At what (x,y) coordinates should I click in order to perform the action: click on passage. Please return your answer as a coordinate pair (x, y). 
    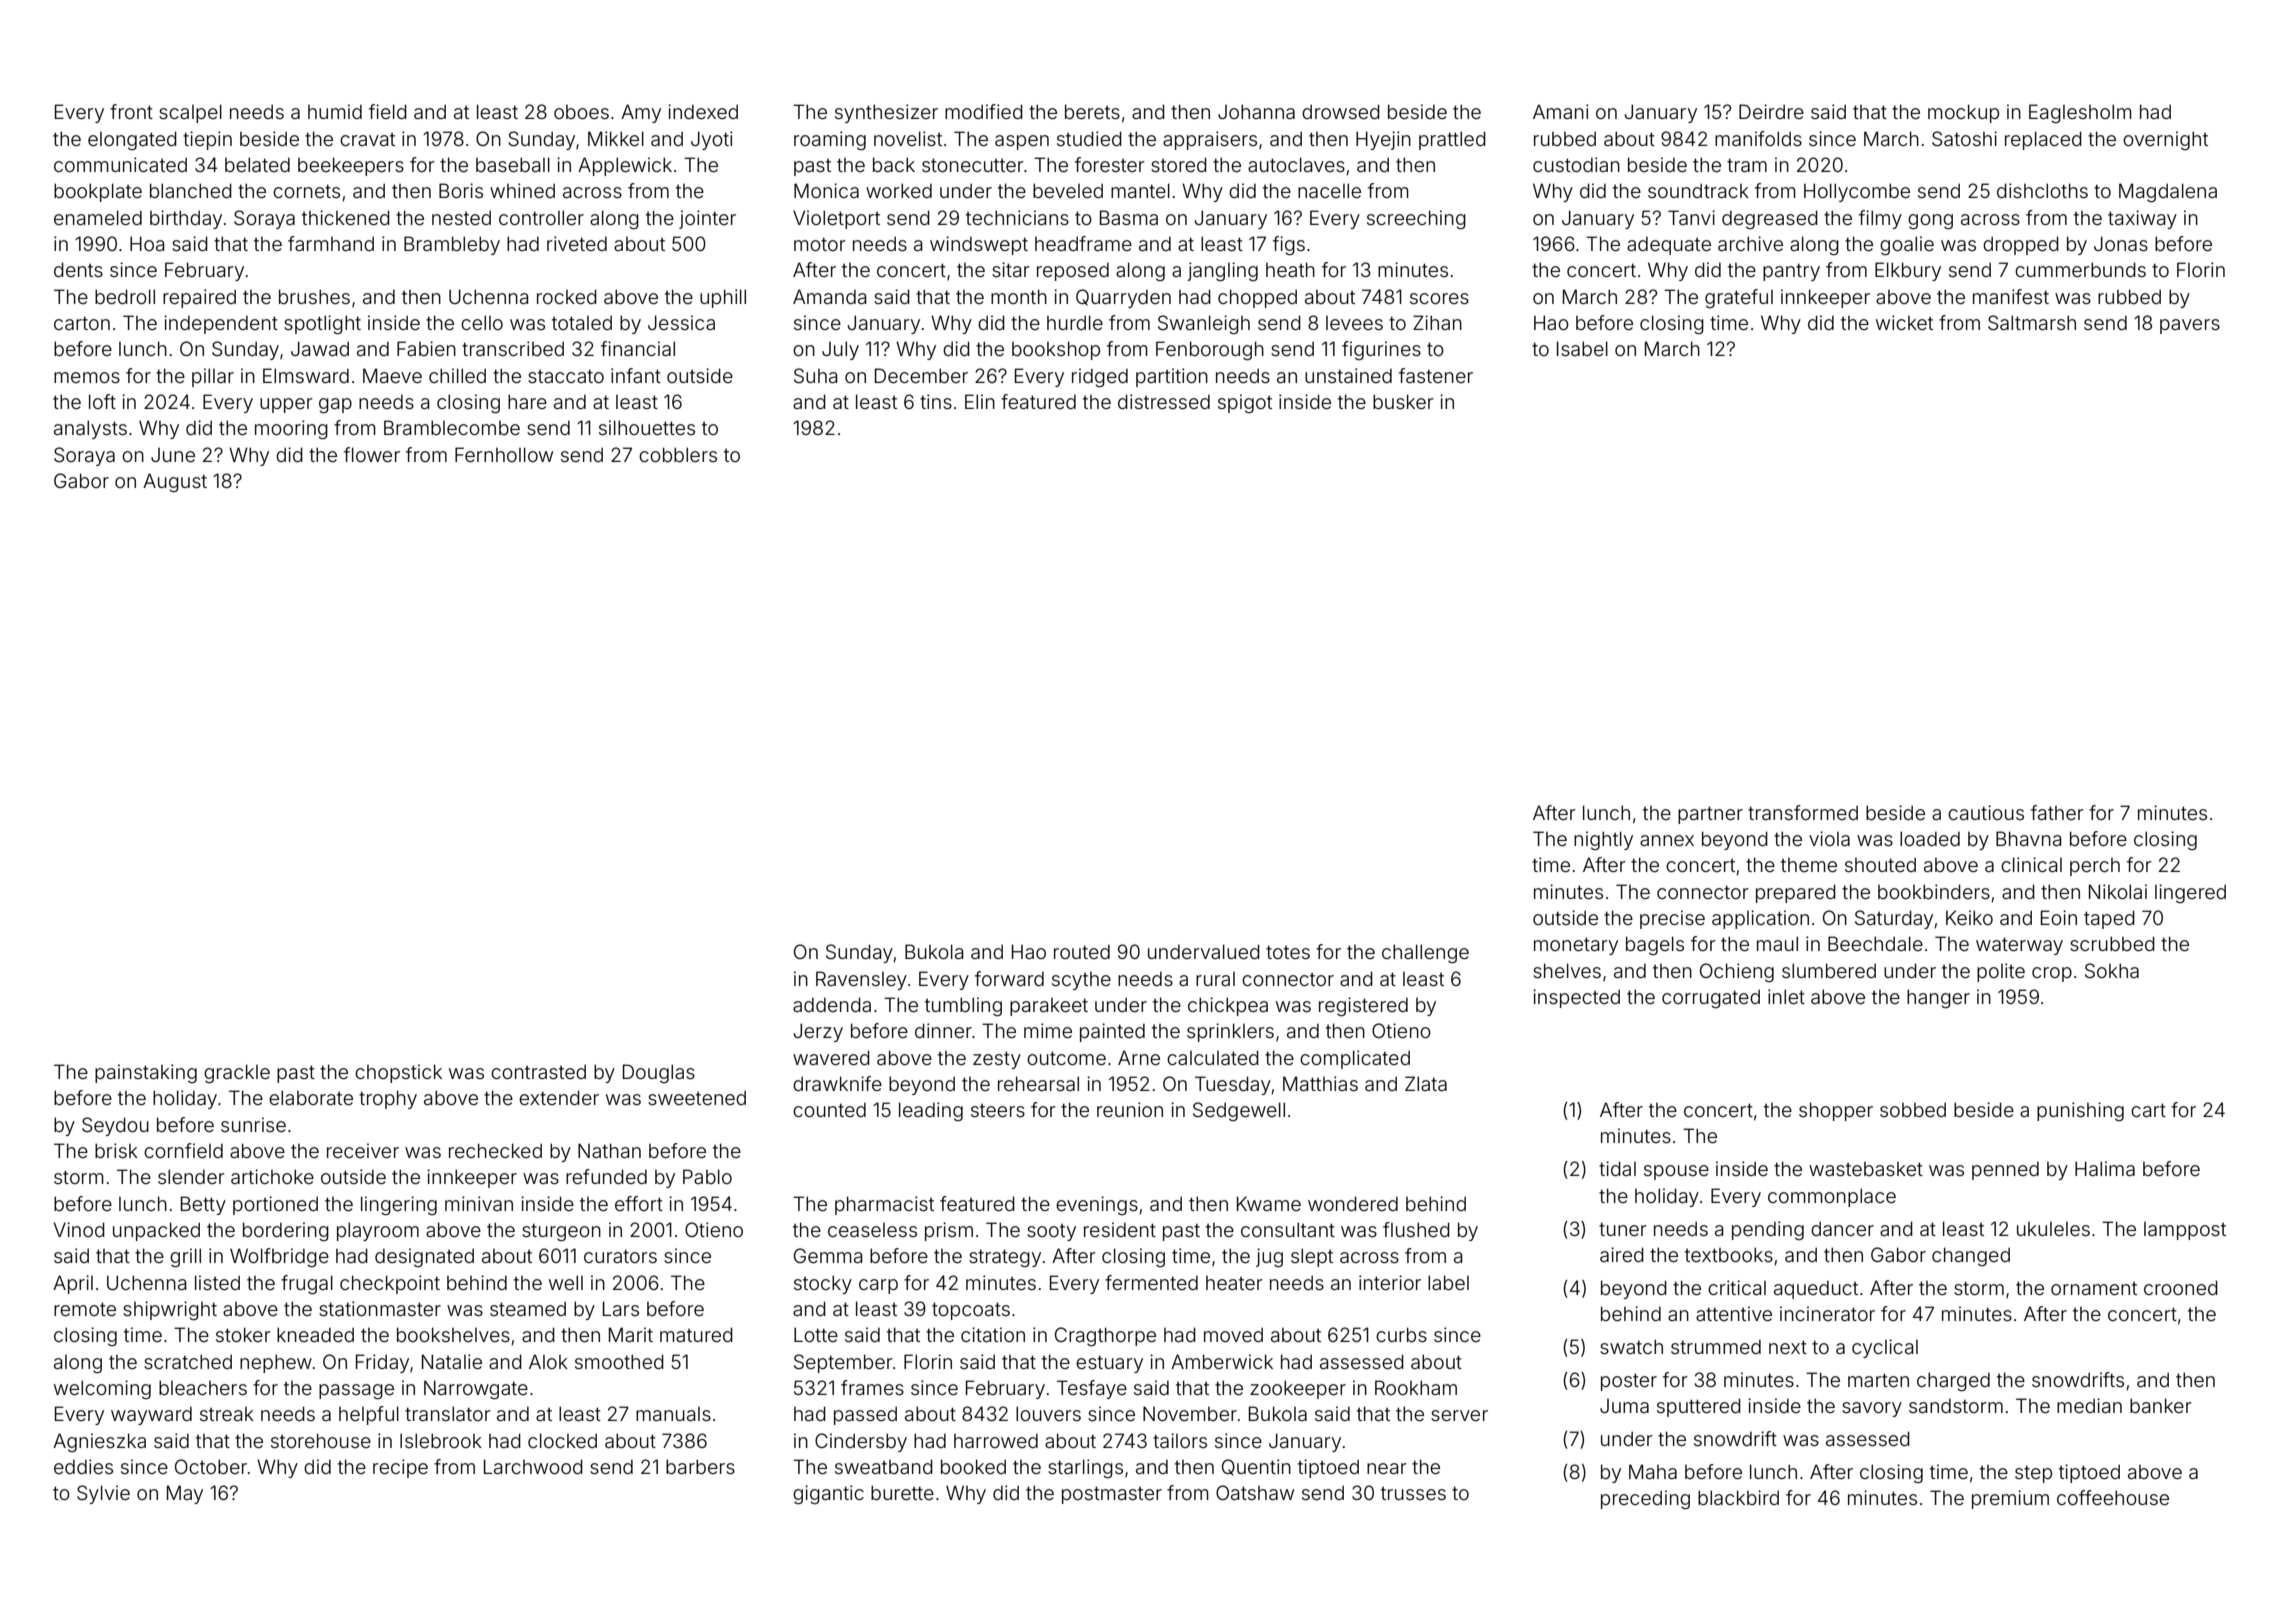
    Looking at the image, I should click on (356, 1391).
